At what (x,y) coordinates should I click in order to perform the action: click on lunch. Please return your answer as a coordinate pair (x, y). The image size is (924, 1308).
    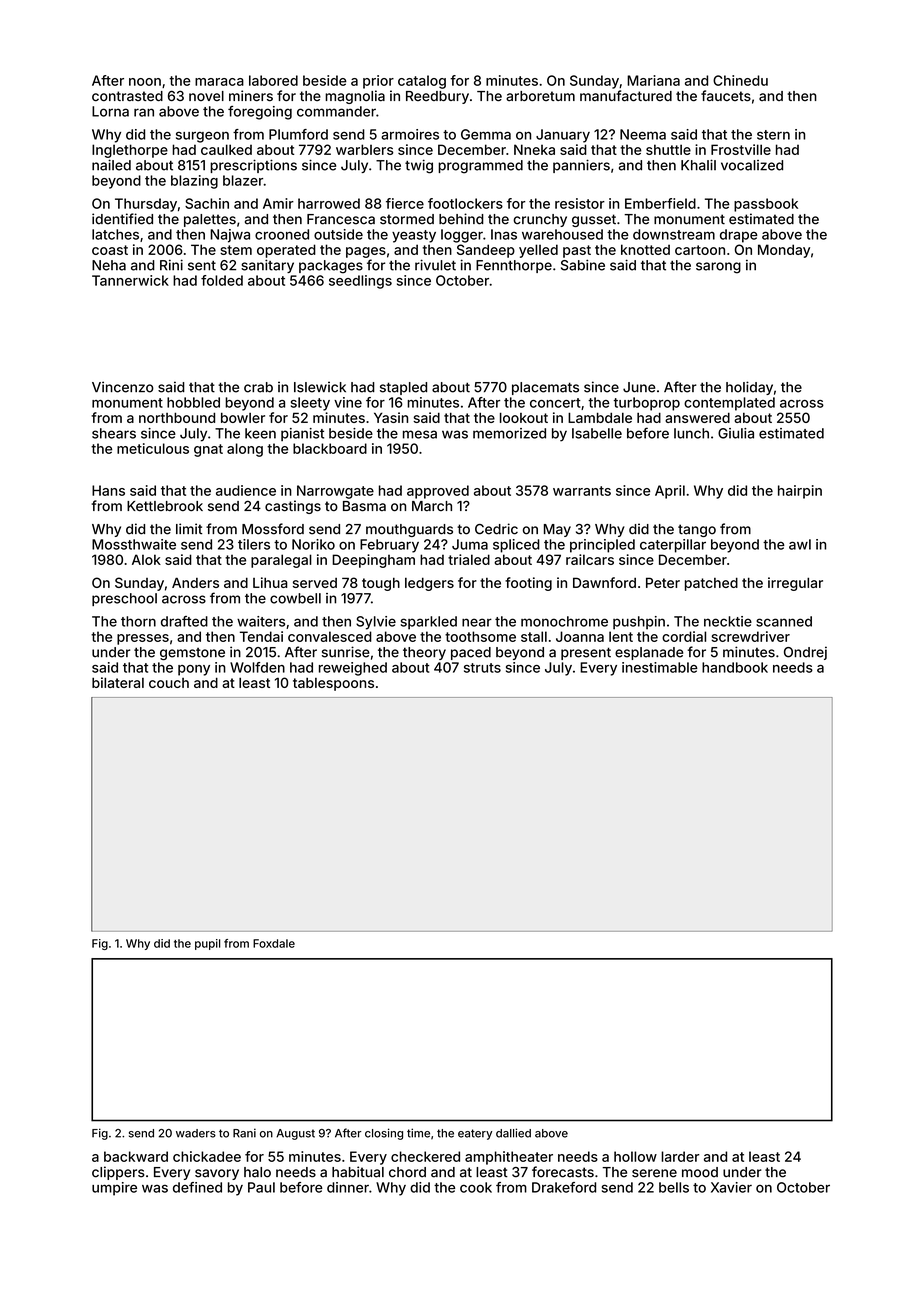
    Looking at the image, I should click on (691, 433).
